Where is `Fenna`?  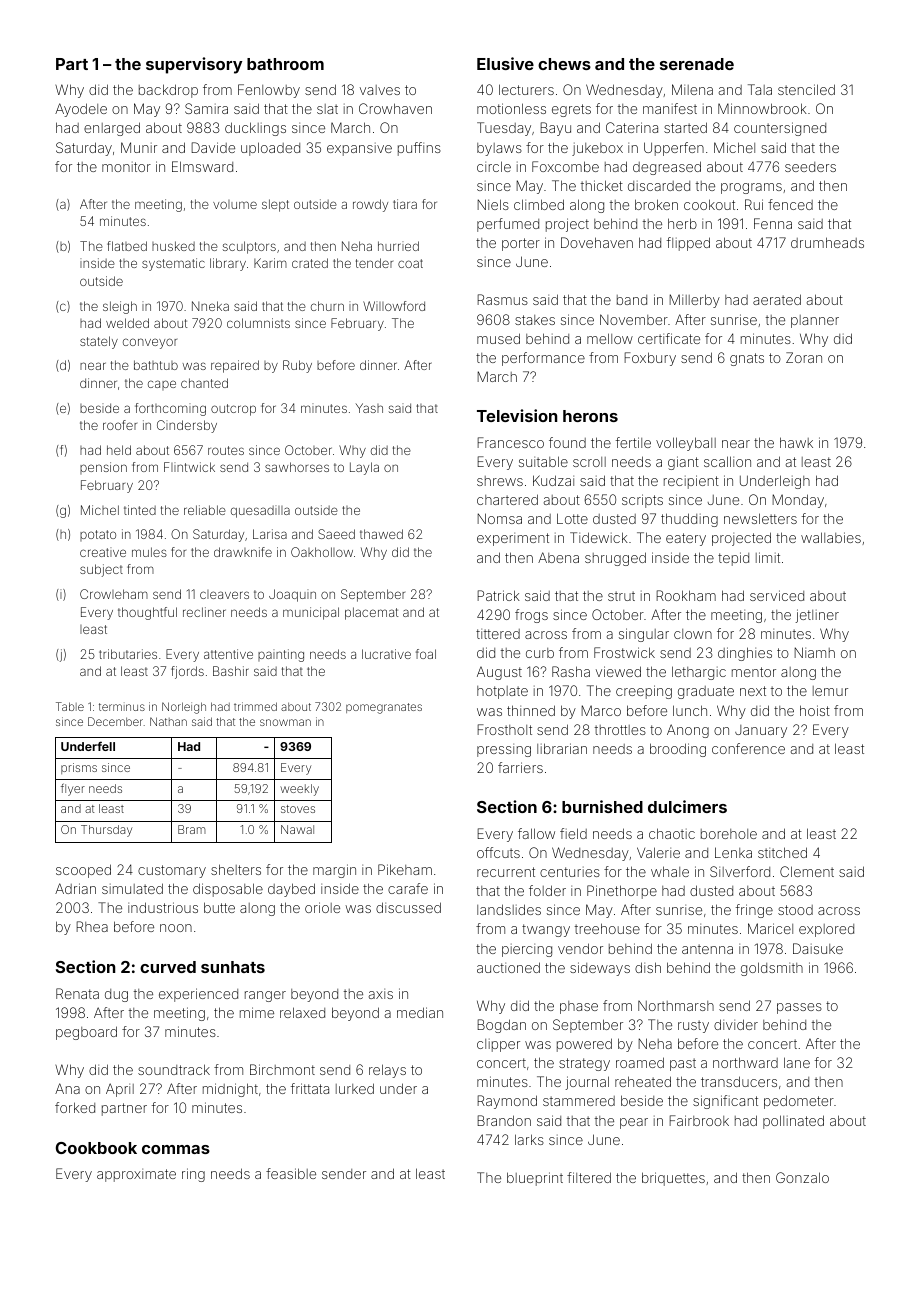 Fenna is located at coordinates (773, 223).
